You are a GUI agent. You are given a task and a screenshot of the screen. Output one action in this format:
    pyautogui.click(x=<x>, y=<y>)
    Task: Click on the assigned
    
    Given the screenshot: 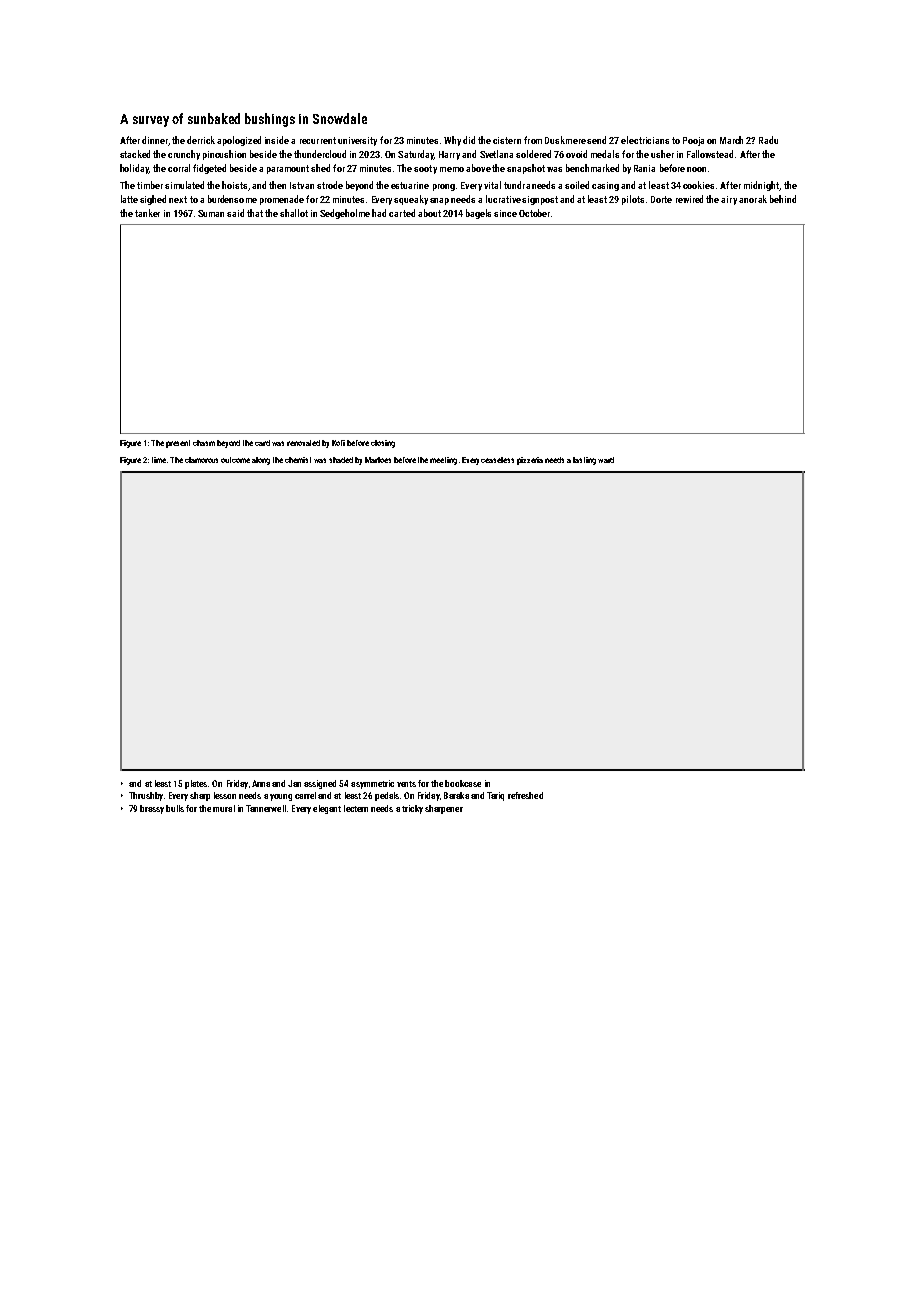 What is the action you would take?
    pyautogui.click(x=320, y=784)
